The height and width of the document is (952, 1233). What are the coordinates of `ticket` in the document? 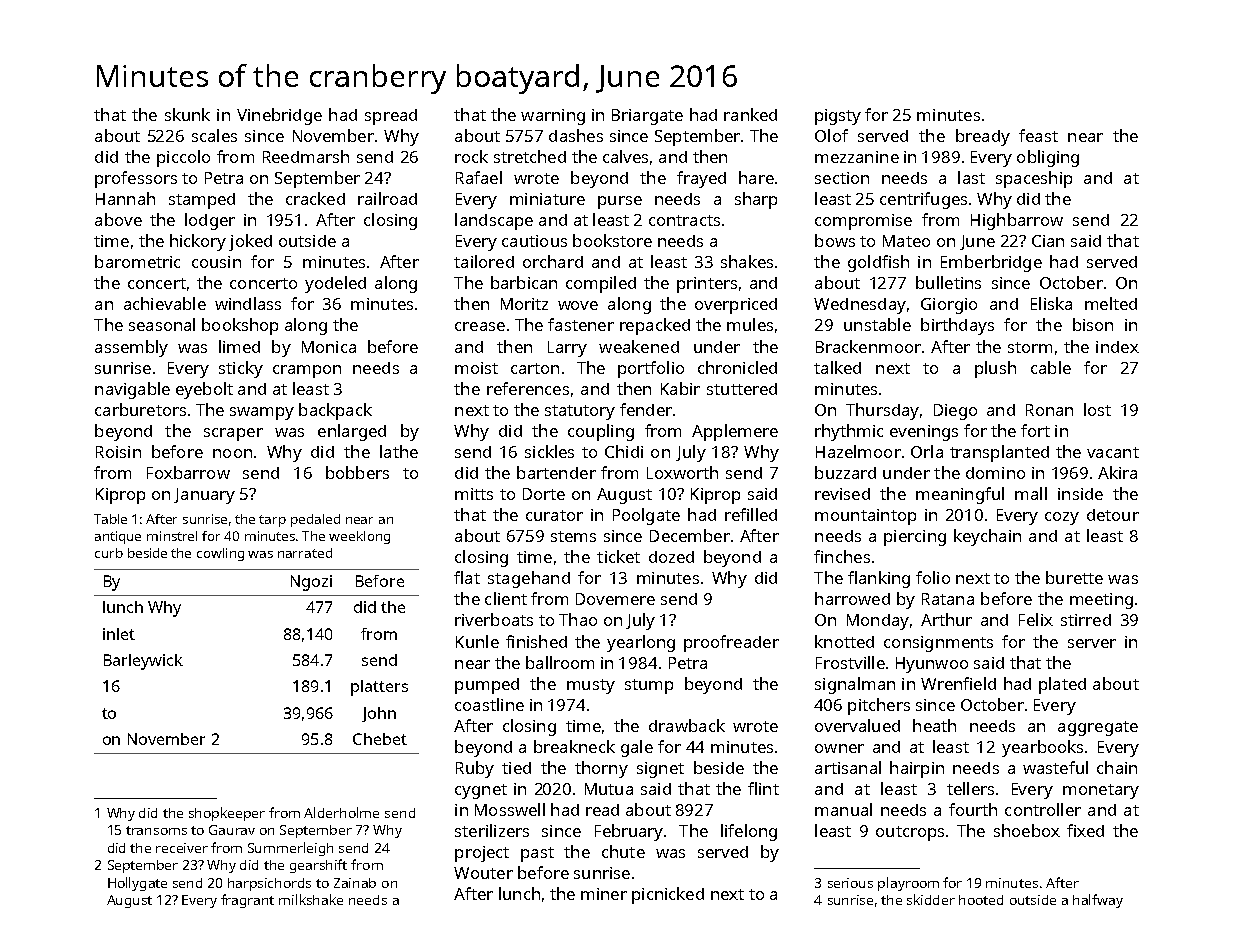 It's located at (618, 556).
